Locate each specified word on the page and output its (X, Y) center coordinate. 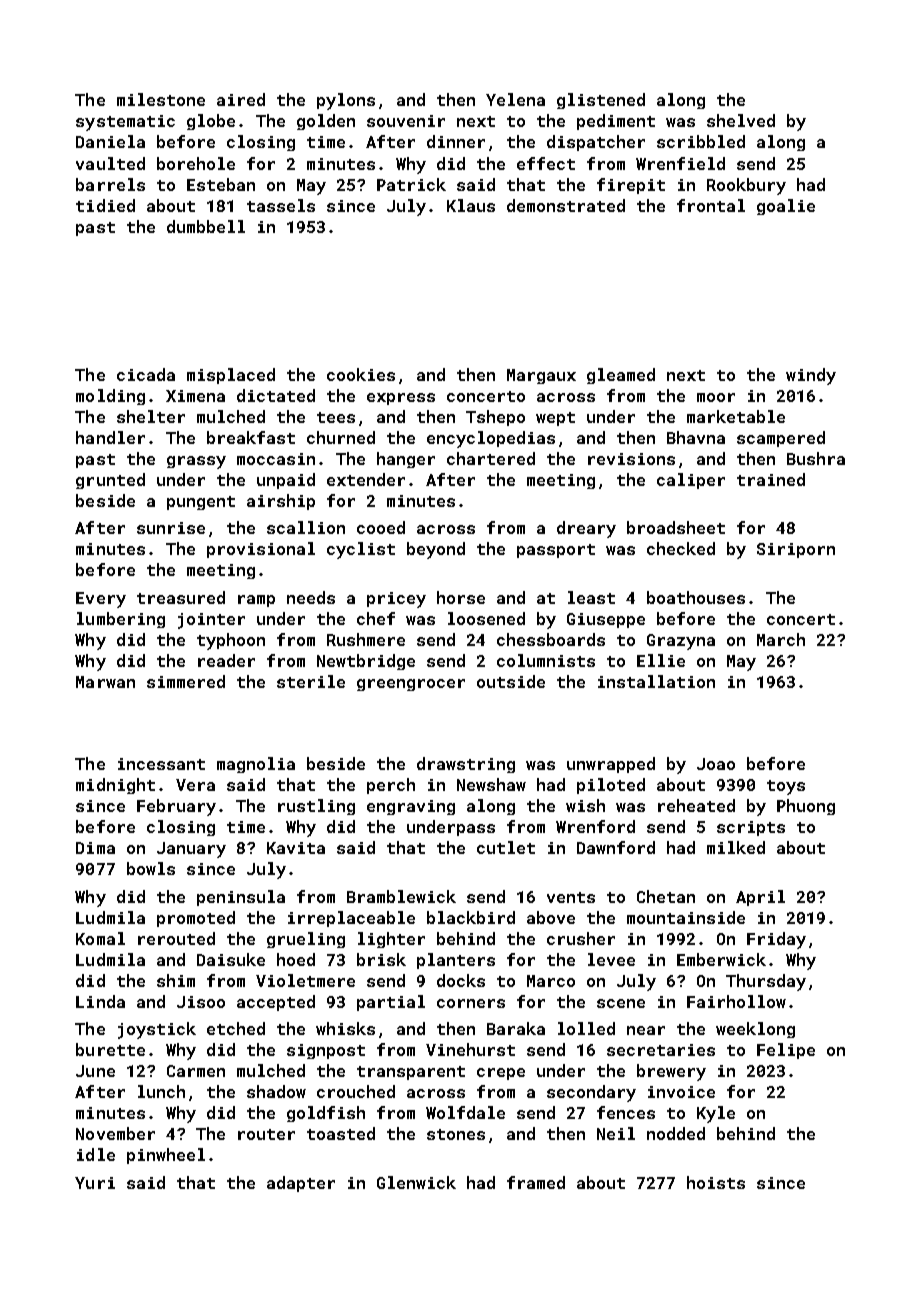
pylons (346, 101)
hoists (716, 1182)
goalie (786, 207)
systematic (125, 123)
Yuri (95, 1183)
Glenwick (416, 1182)
